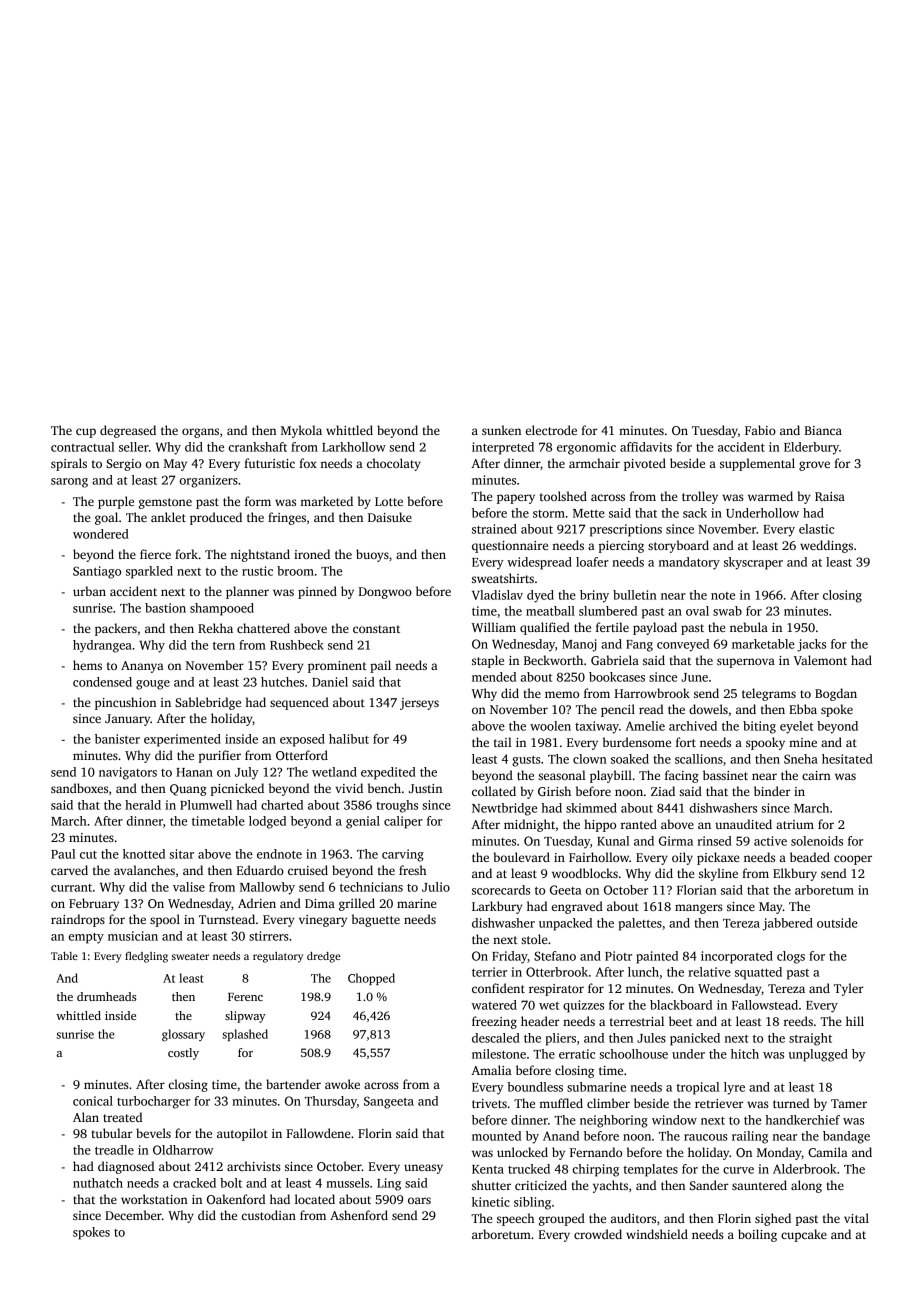 The width and height of the screenshot is (924, 1308). I want to click on Chopped, so click(371, 979).
